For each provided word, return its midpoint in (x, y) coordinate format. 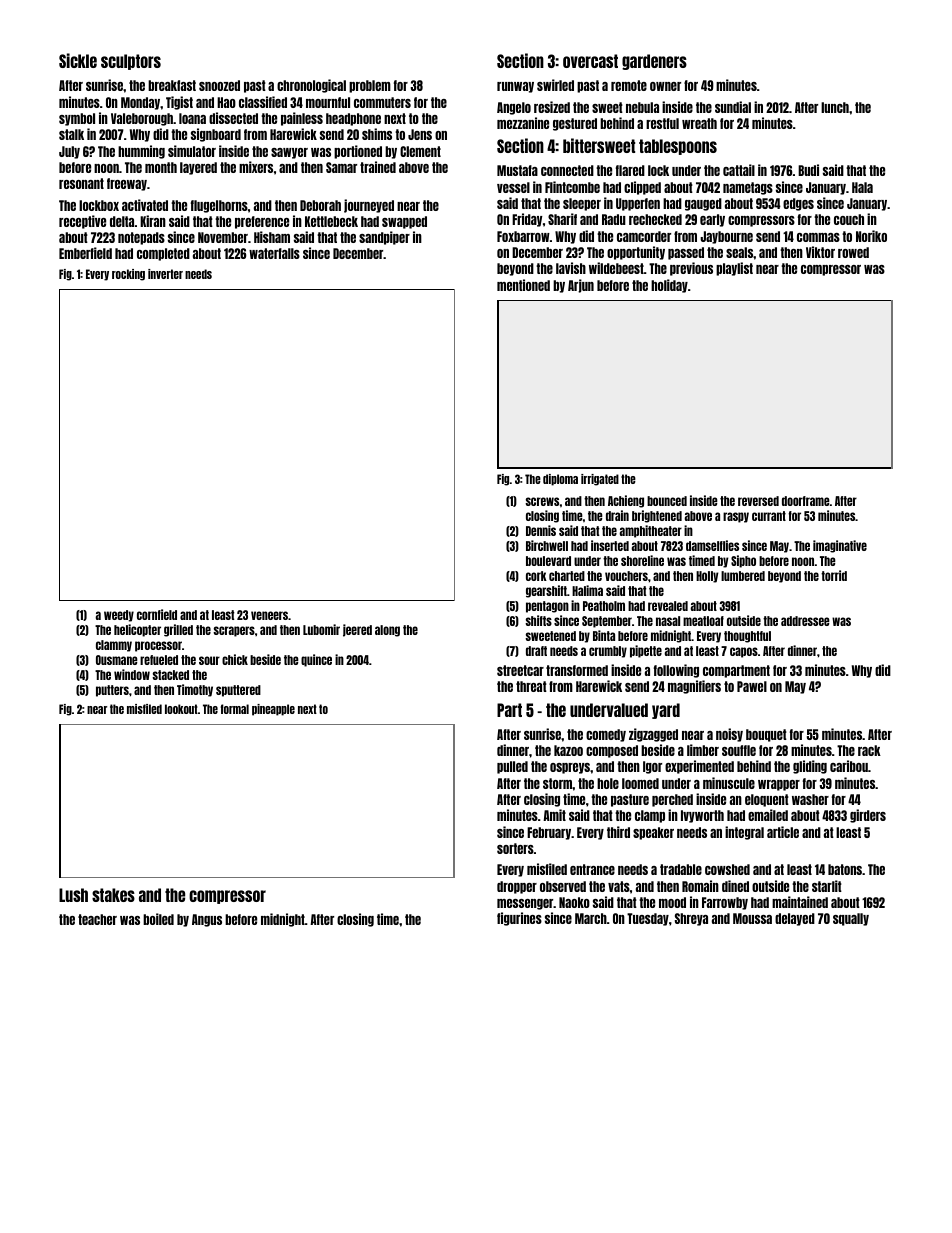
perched (672, 800)
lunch (835, 107)
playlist (734, 269)
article (783, 832)
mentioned (523, 285)
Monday (140, 103)
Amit (554, 815)
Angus (207, 920)
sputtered (238, 691)
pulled (512, 767)
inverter (165, 274)
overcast (590, 61)
